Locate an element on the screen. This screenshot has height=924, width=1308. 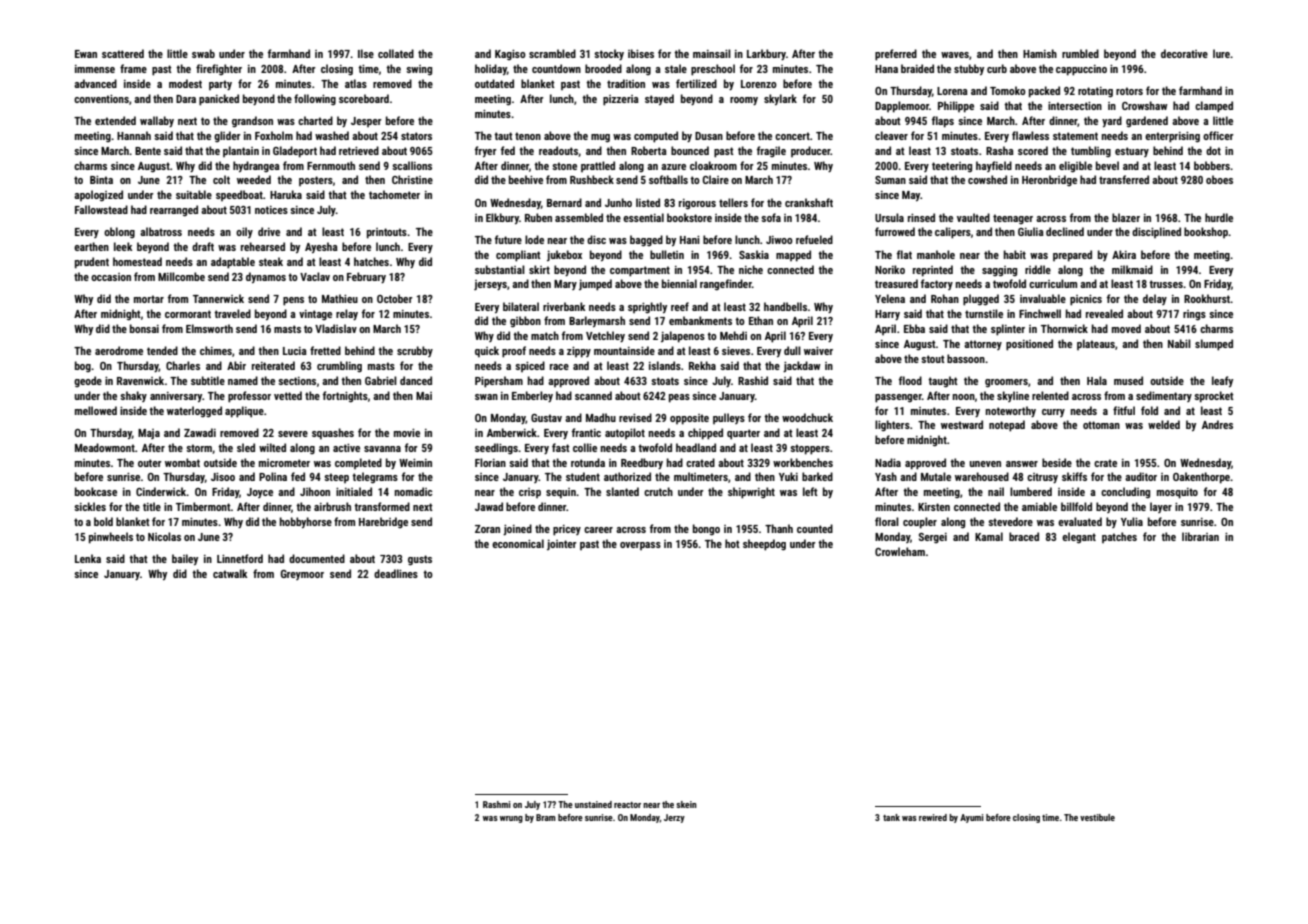
relented is located at coordinates (1050, 395).
